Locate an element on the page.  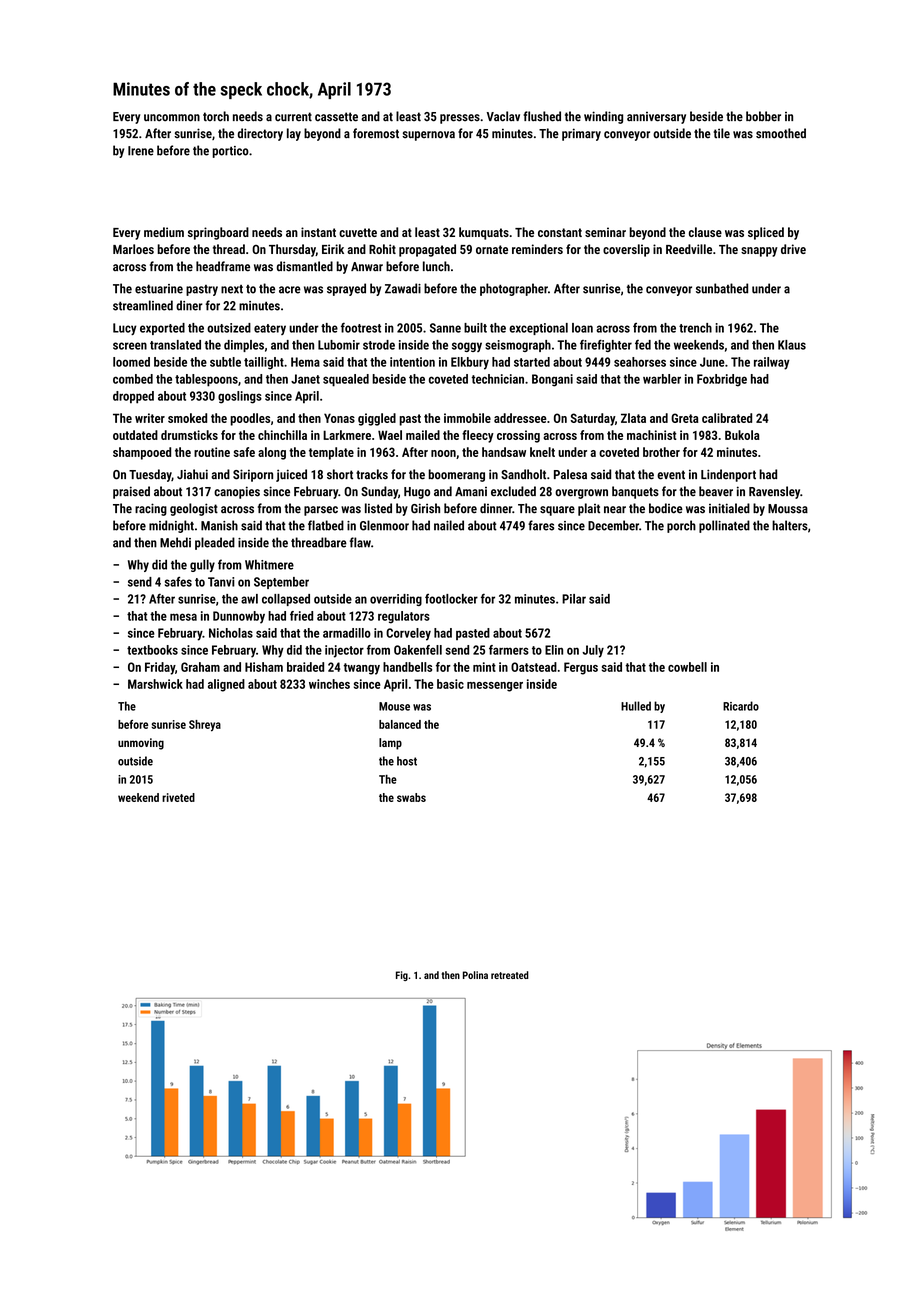
uncommon is located at coordinates (172, 118).
